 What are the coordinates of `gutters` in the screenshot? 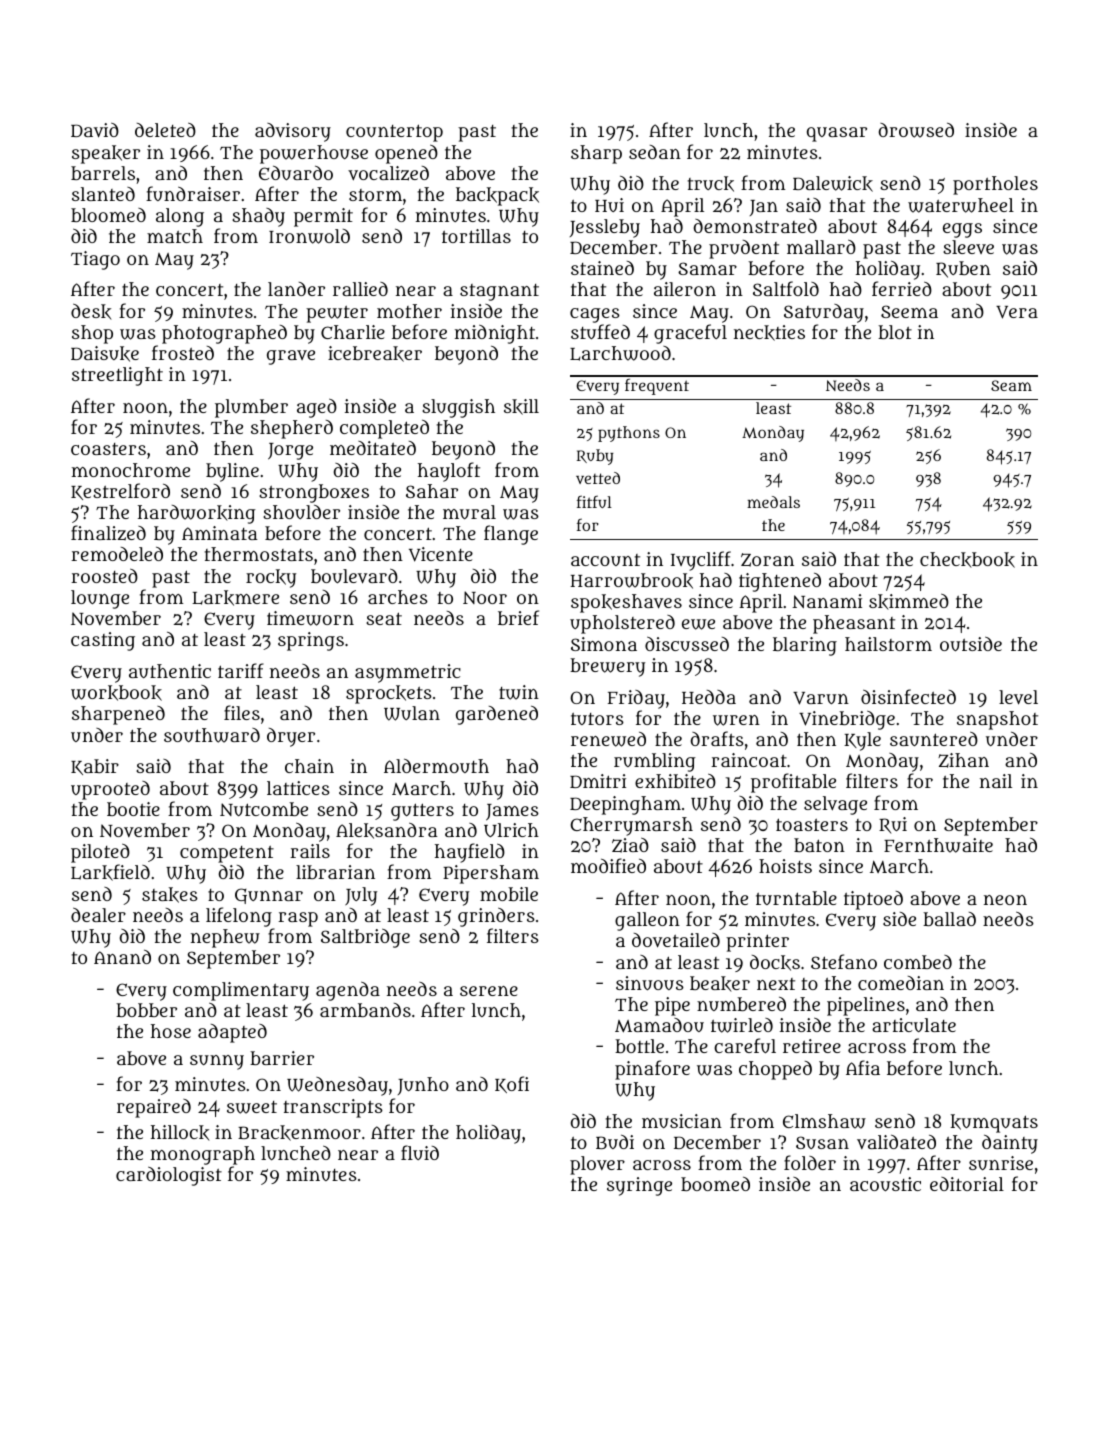 It's located at (422, 812).
